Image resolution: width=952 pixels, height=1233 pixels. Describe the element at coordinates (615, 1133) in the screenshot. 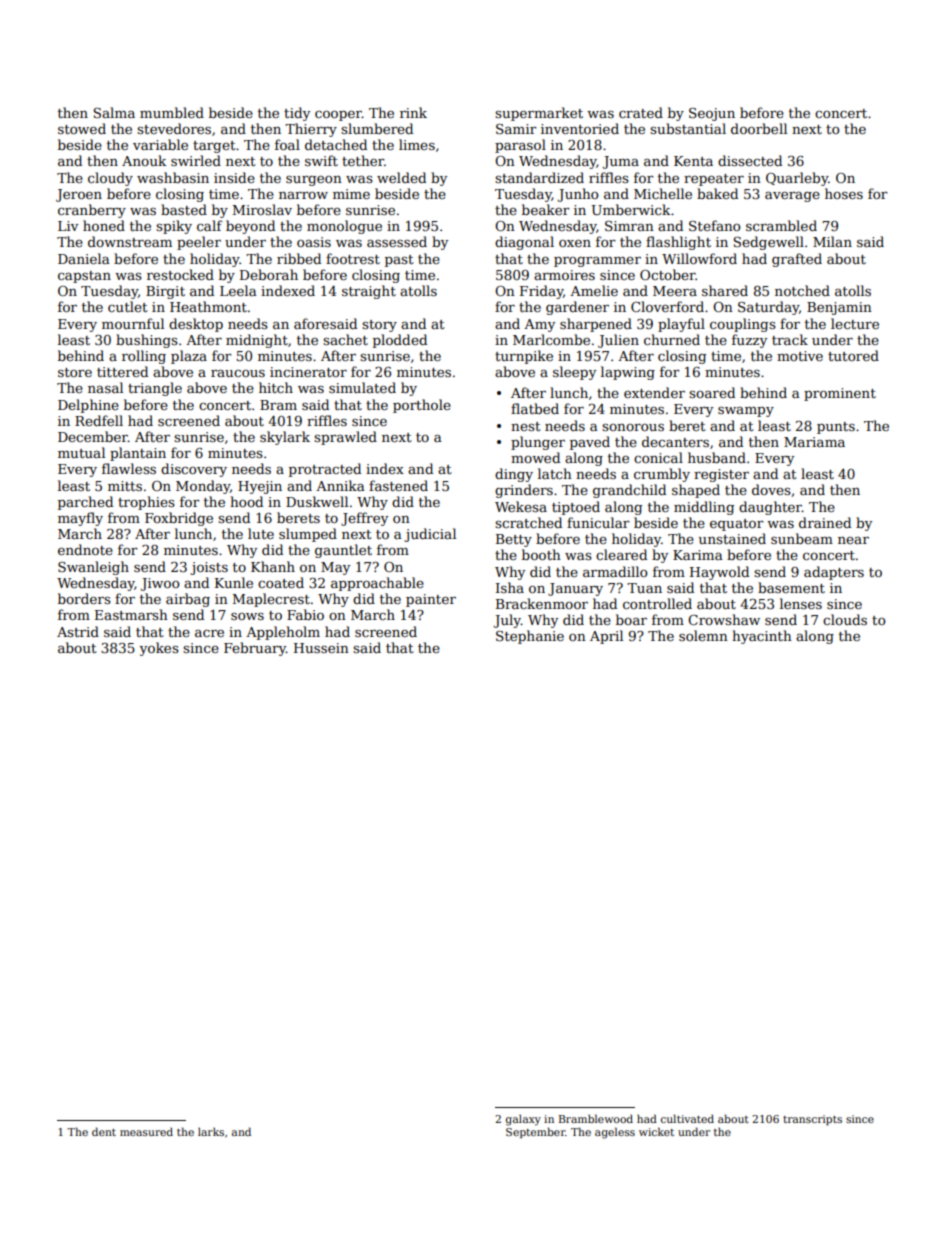

I see `ageless` at that location.
